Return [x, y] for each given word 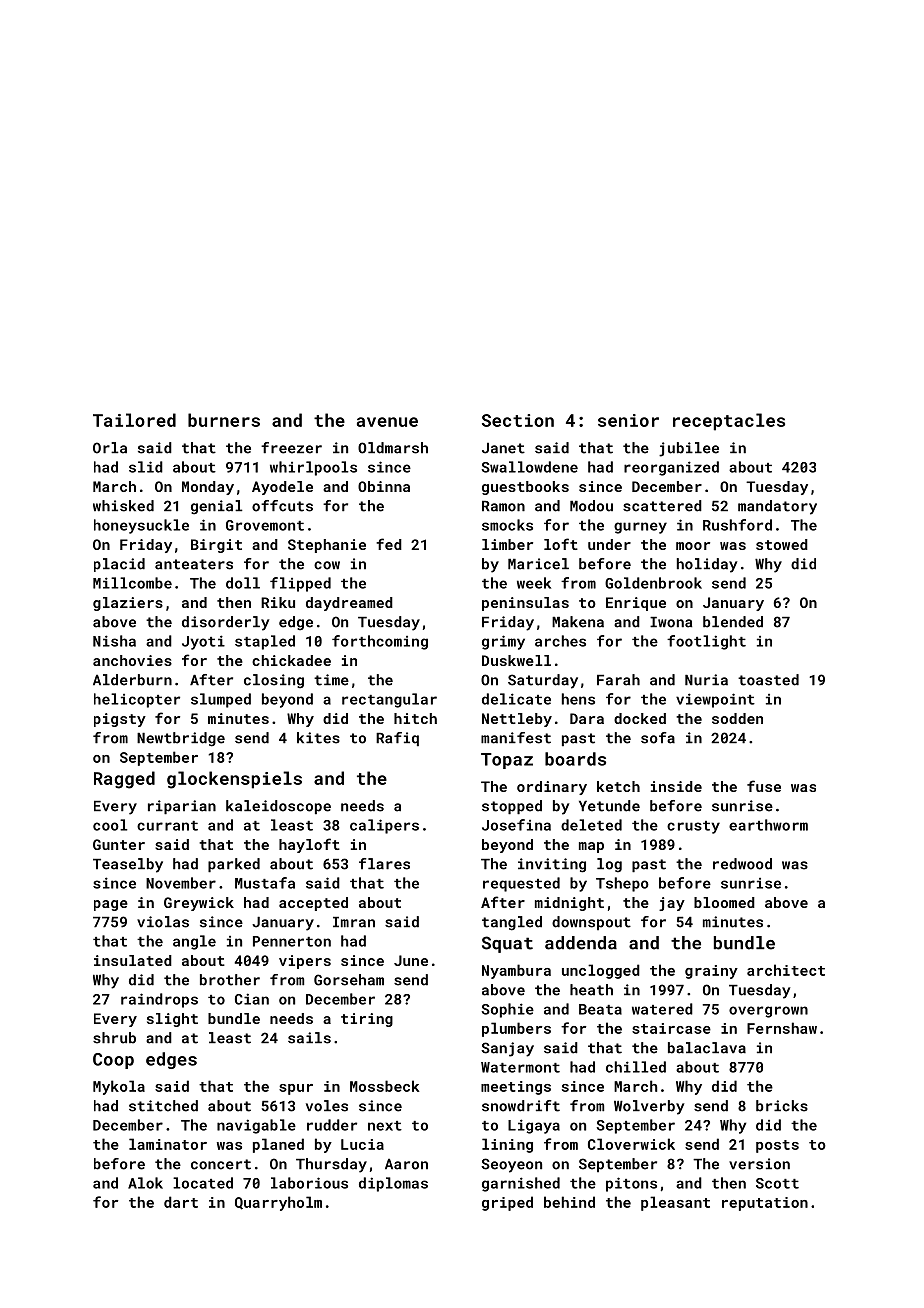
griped [507, 1203]
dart [181, 1202]
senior [628, 420]
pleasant [675, 1203]
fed [389, 544]
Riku [278, 602]
